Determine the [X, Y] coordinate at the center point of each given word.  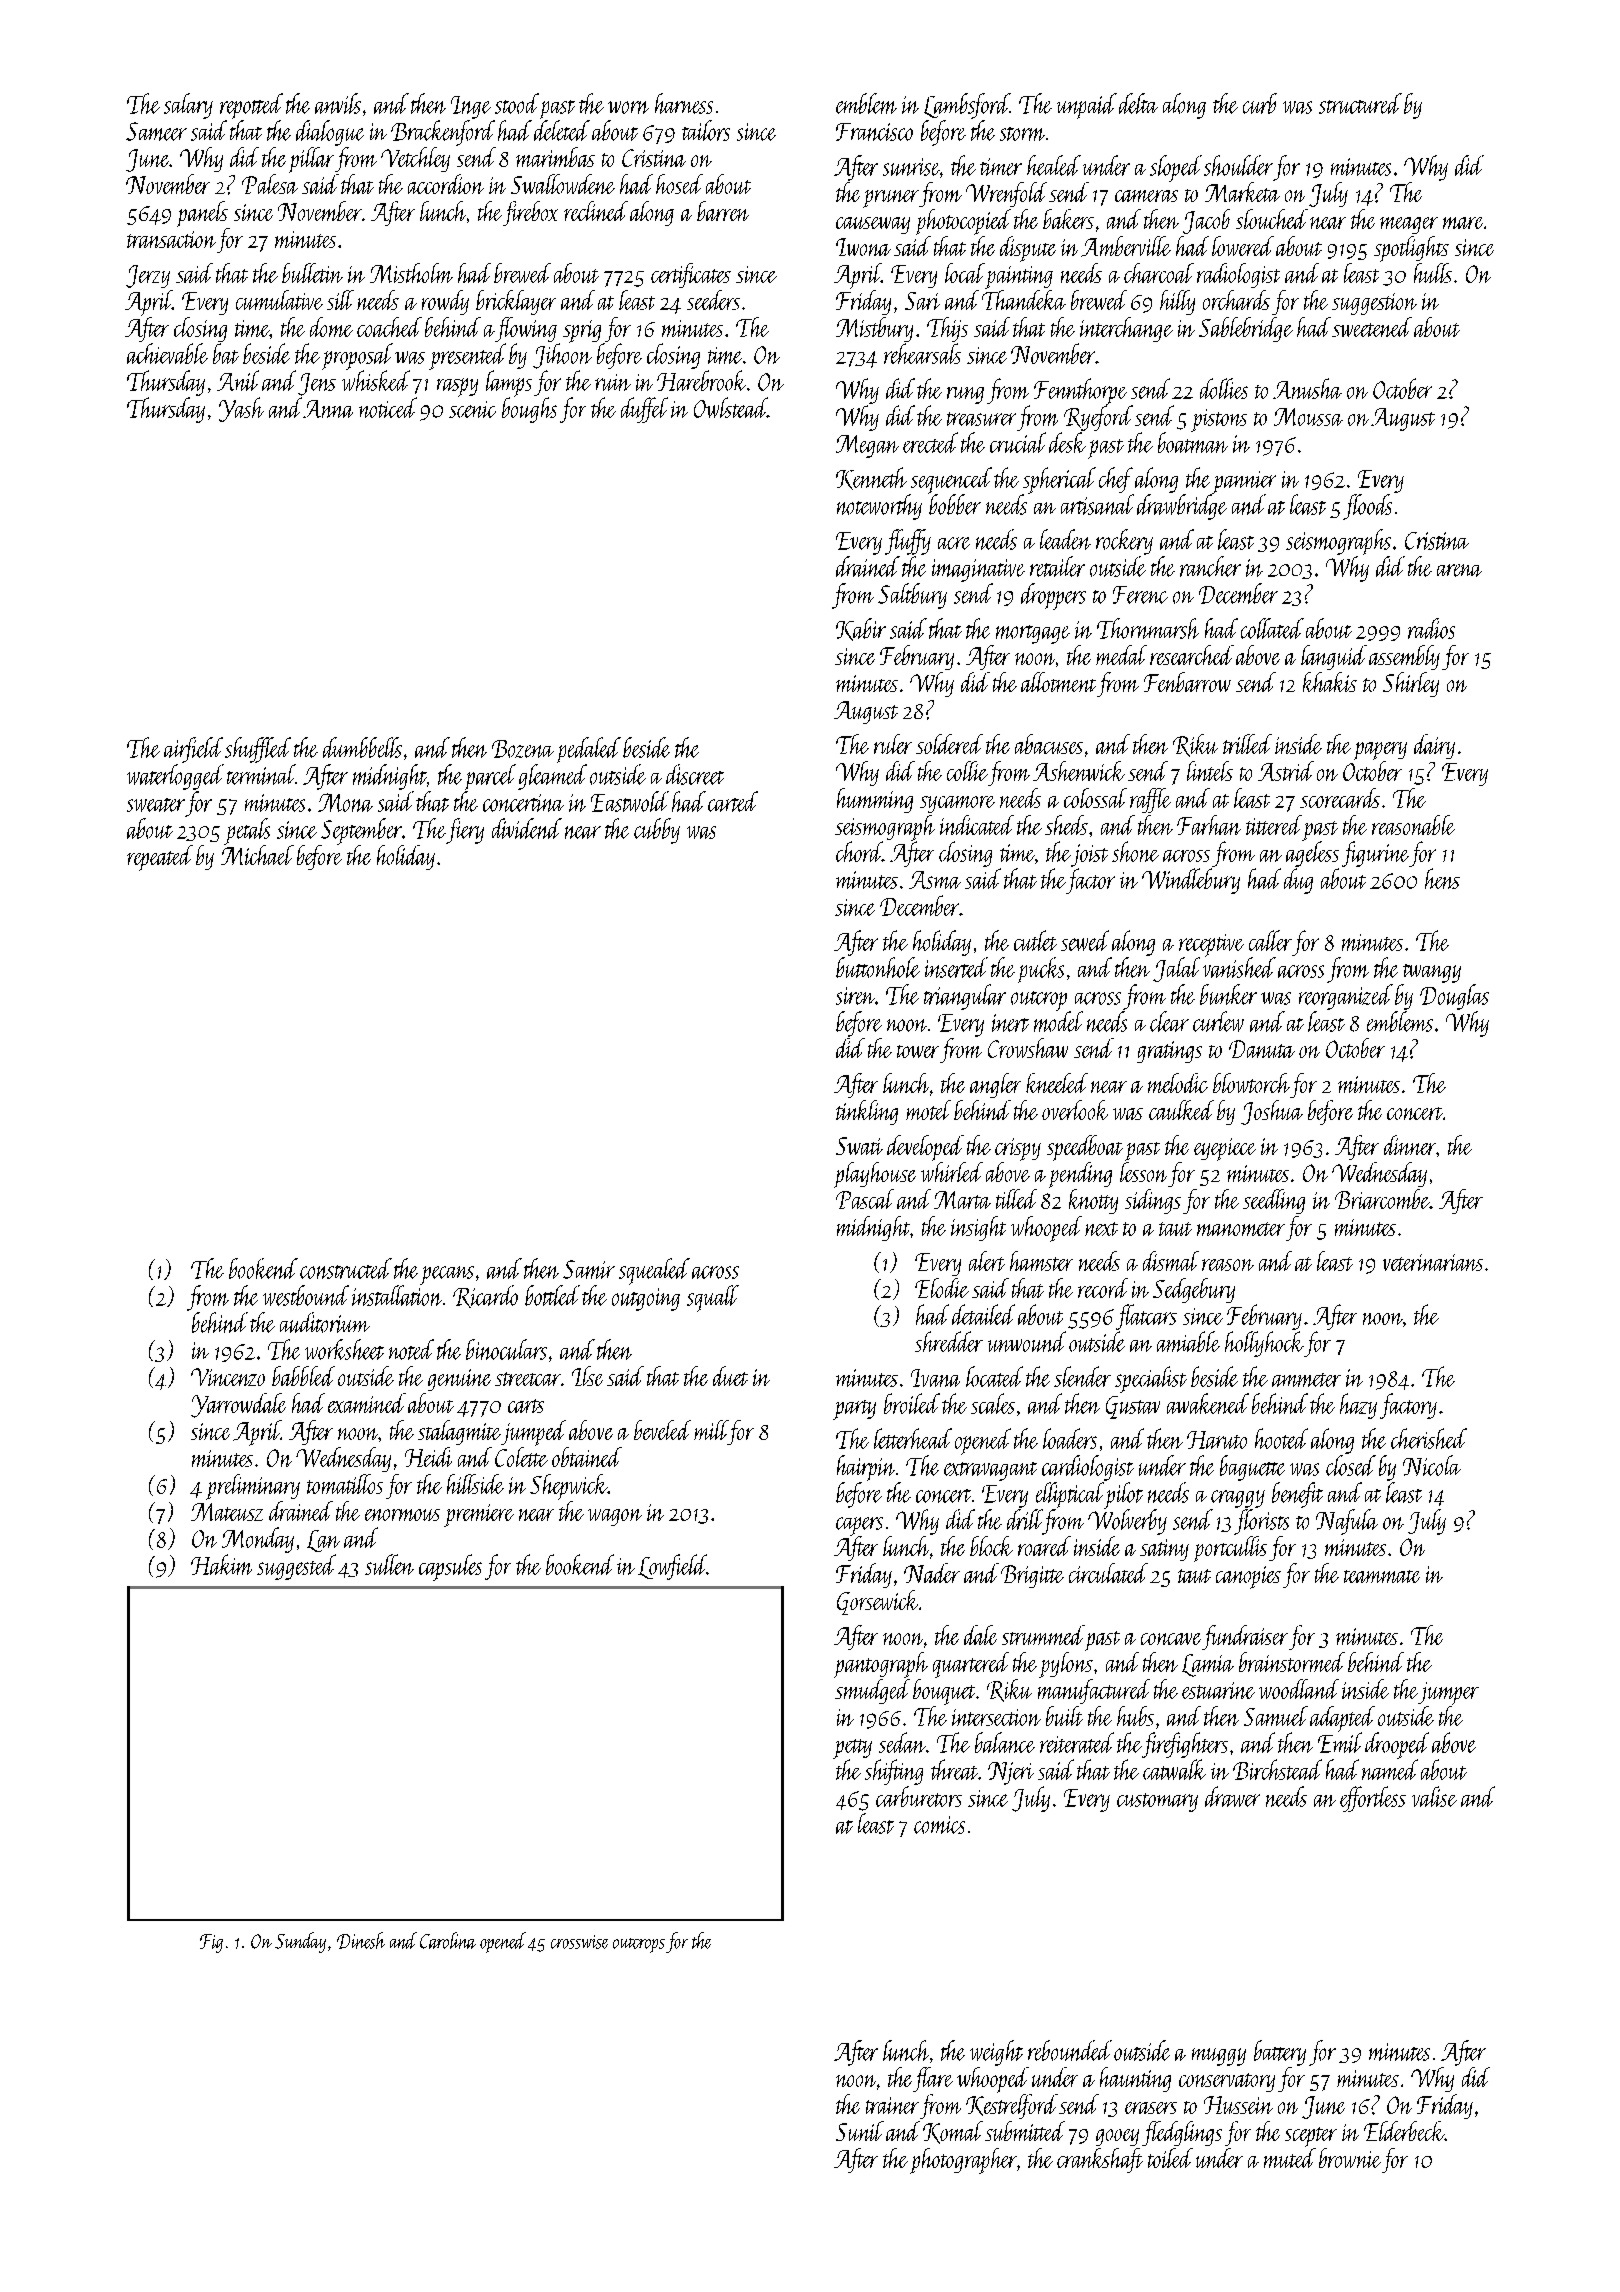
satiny [1164, 1550]
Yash [241, 409]
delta [1138, 103]
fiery [465, 831]
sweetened [1372, 327]
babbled [303, 1376]
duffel [644, 410]
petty [852, 1749]
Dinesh [361, 1940]
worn [628, 107]
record [1103, 1288]
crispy [1018, 1149]
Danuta [1262, 1049]
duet [730, 1376]
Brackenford [443, 133]
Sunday [300, 1942]
